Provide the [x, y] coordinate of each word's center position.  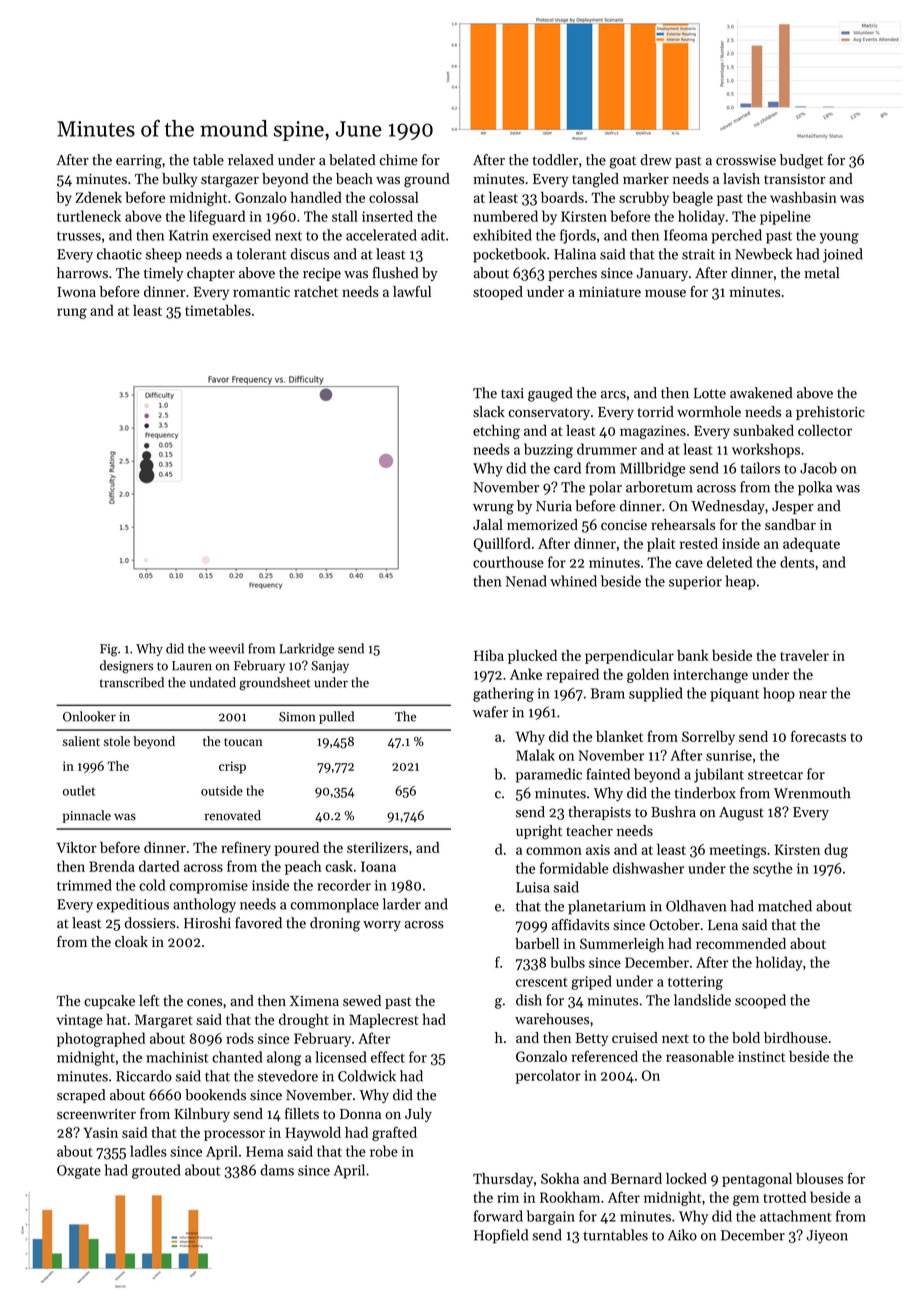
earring [139, 162]
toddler [555, 160]
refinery [246, 848]
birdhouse [795, 1037]
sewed [362, 1000]
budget [801, 161]
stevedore [288, 1076]
